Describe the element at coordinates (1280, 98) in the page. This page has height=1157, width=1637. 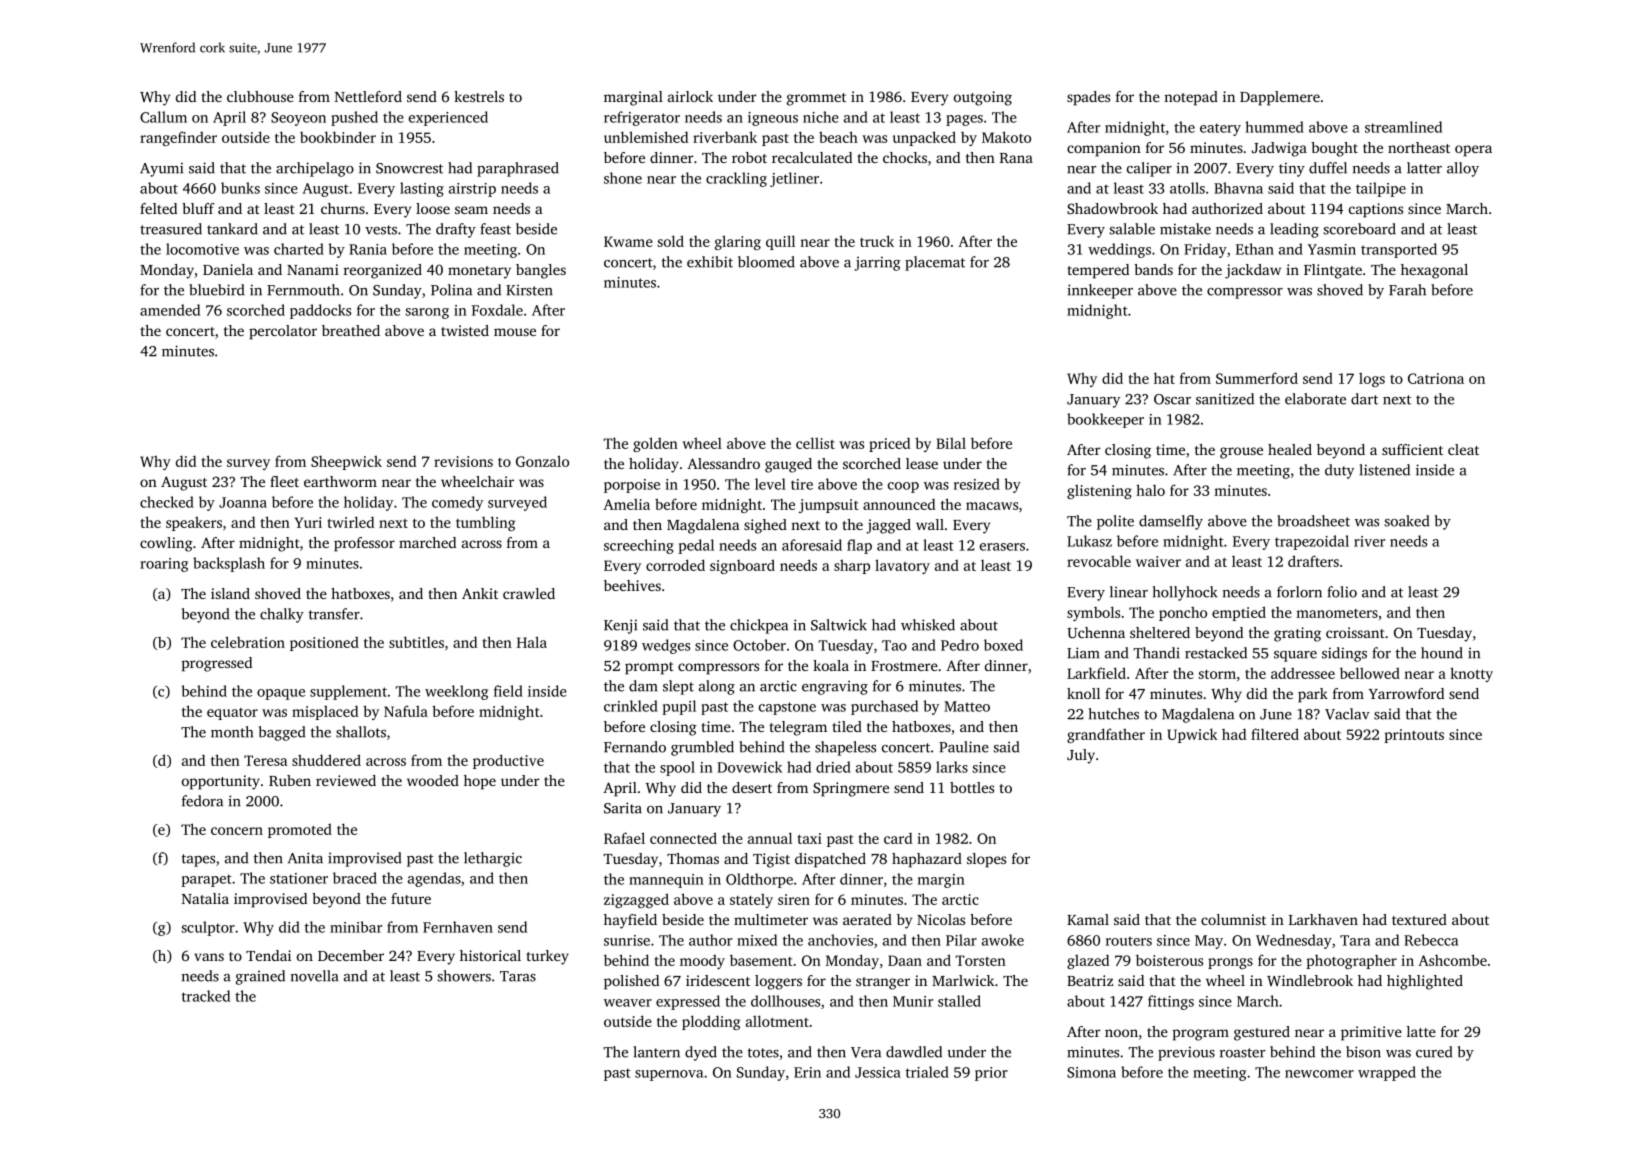
I see `Dapplemere` at that location.
